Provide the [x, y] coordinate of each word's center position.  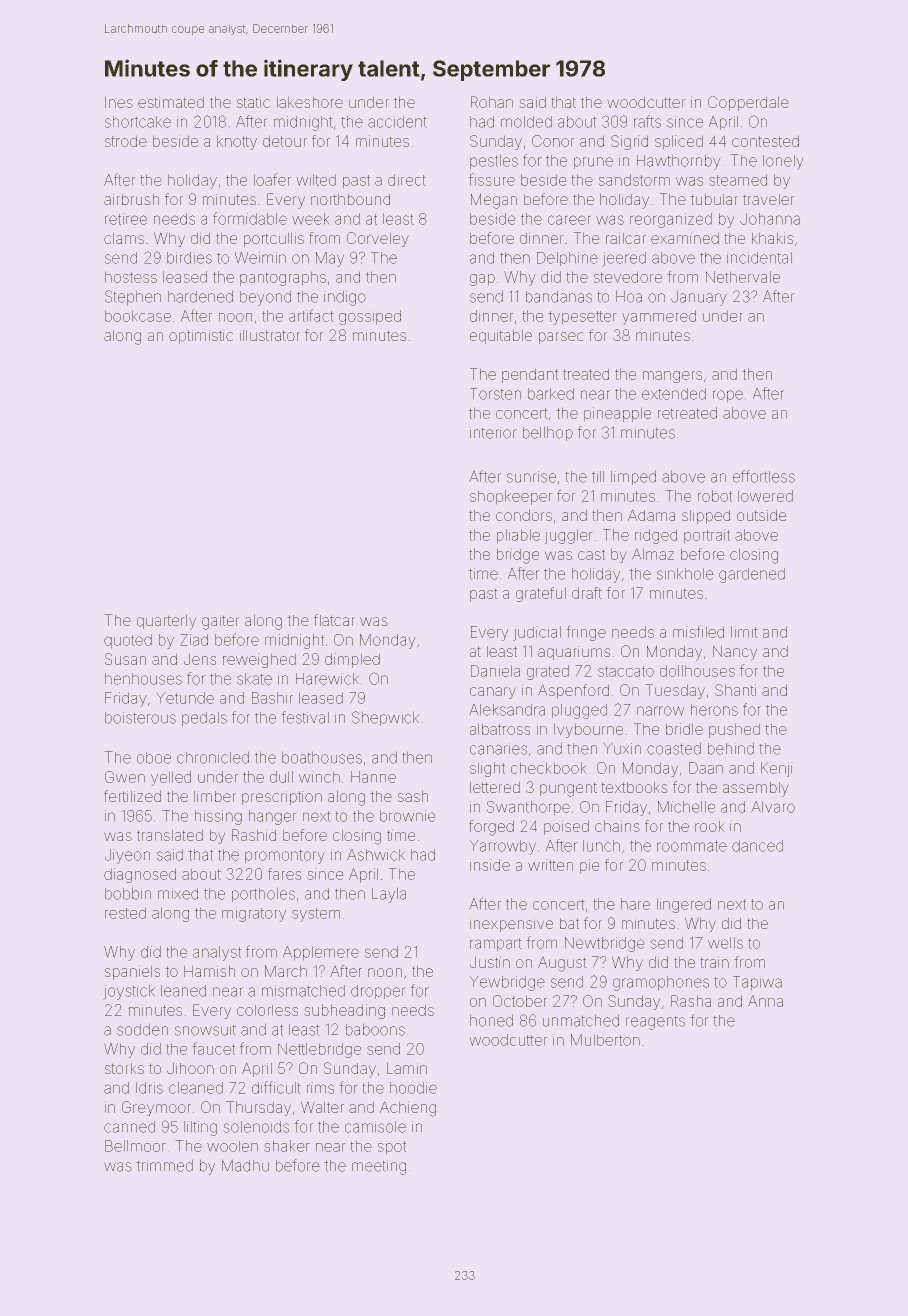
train [714, 962]
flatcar [334, 620]
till [598, 477]
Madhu [245, 1165]
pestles [494, 162]
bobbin [128, 893]
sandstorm [634, 180]
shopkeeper [511, 497]
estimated [171, 102]
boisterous [140, 718]
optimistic [201, 337]
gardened [752, 575]
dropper [378, 992]
